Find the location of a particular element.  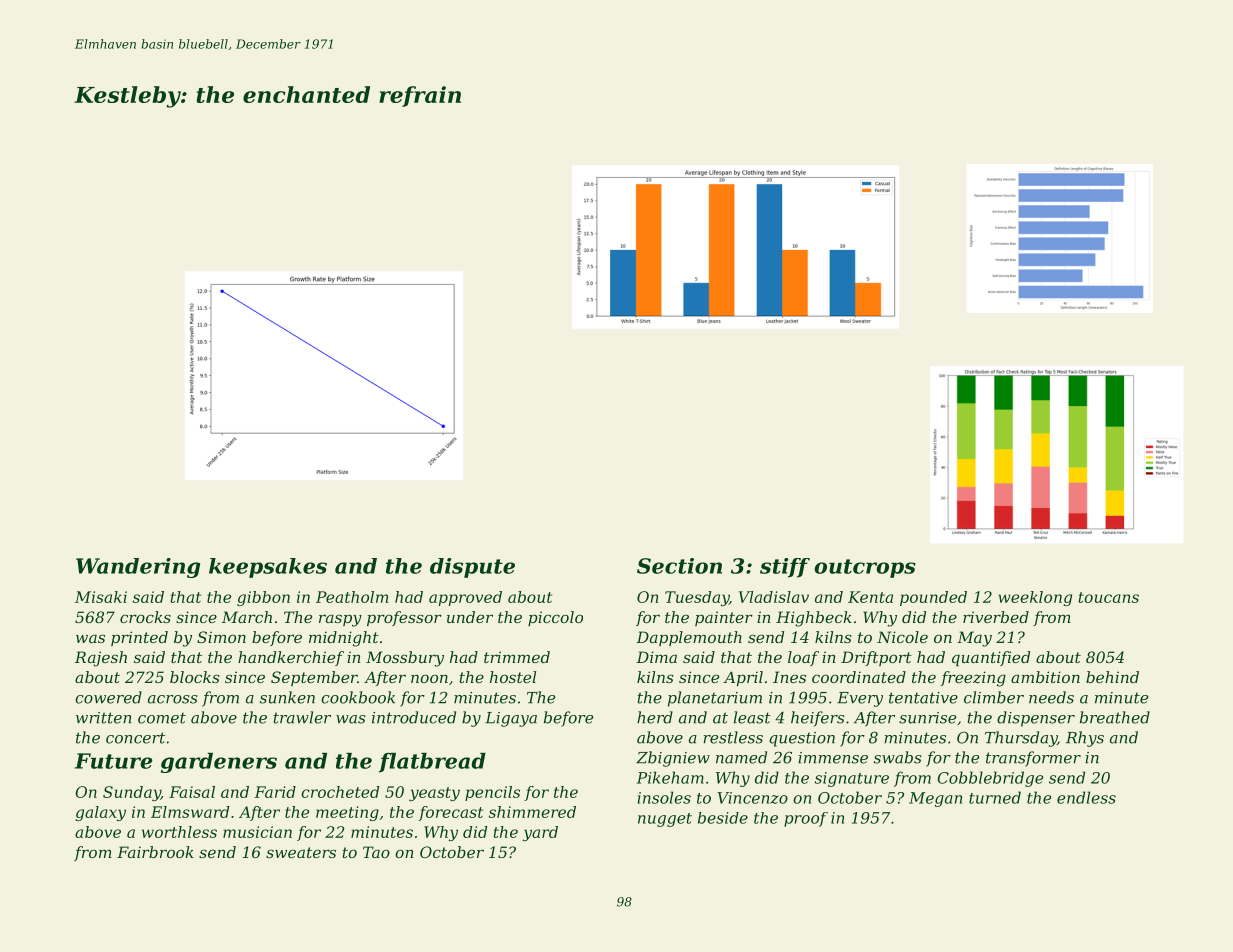

weeklong is located at coordinates (1035, 598).
